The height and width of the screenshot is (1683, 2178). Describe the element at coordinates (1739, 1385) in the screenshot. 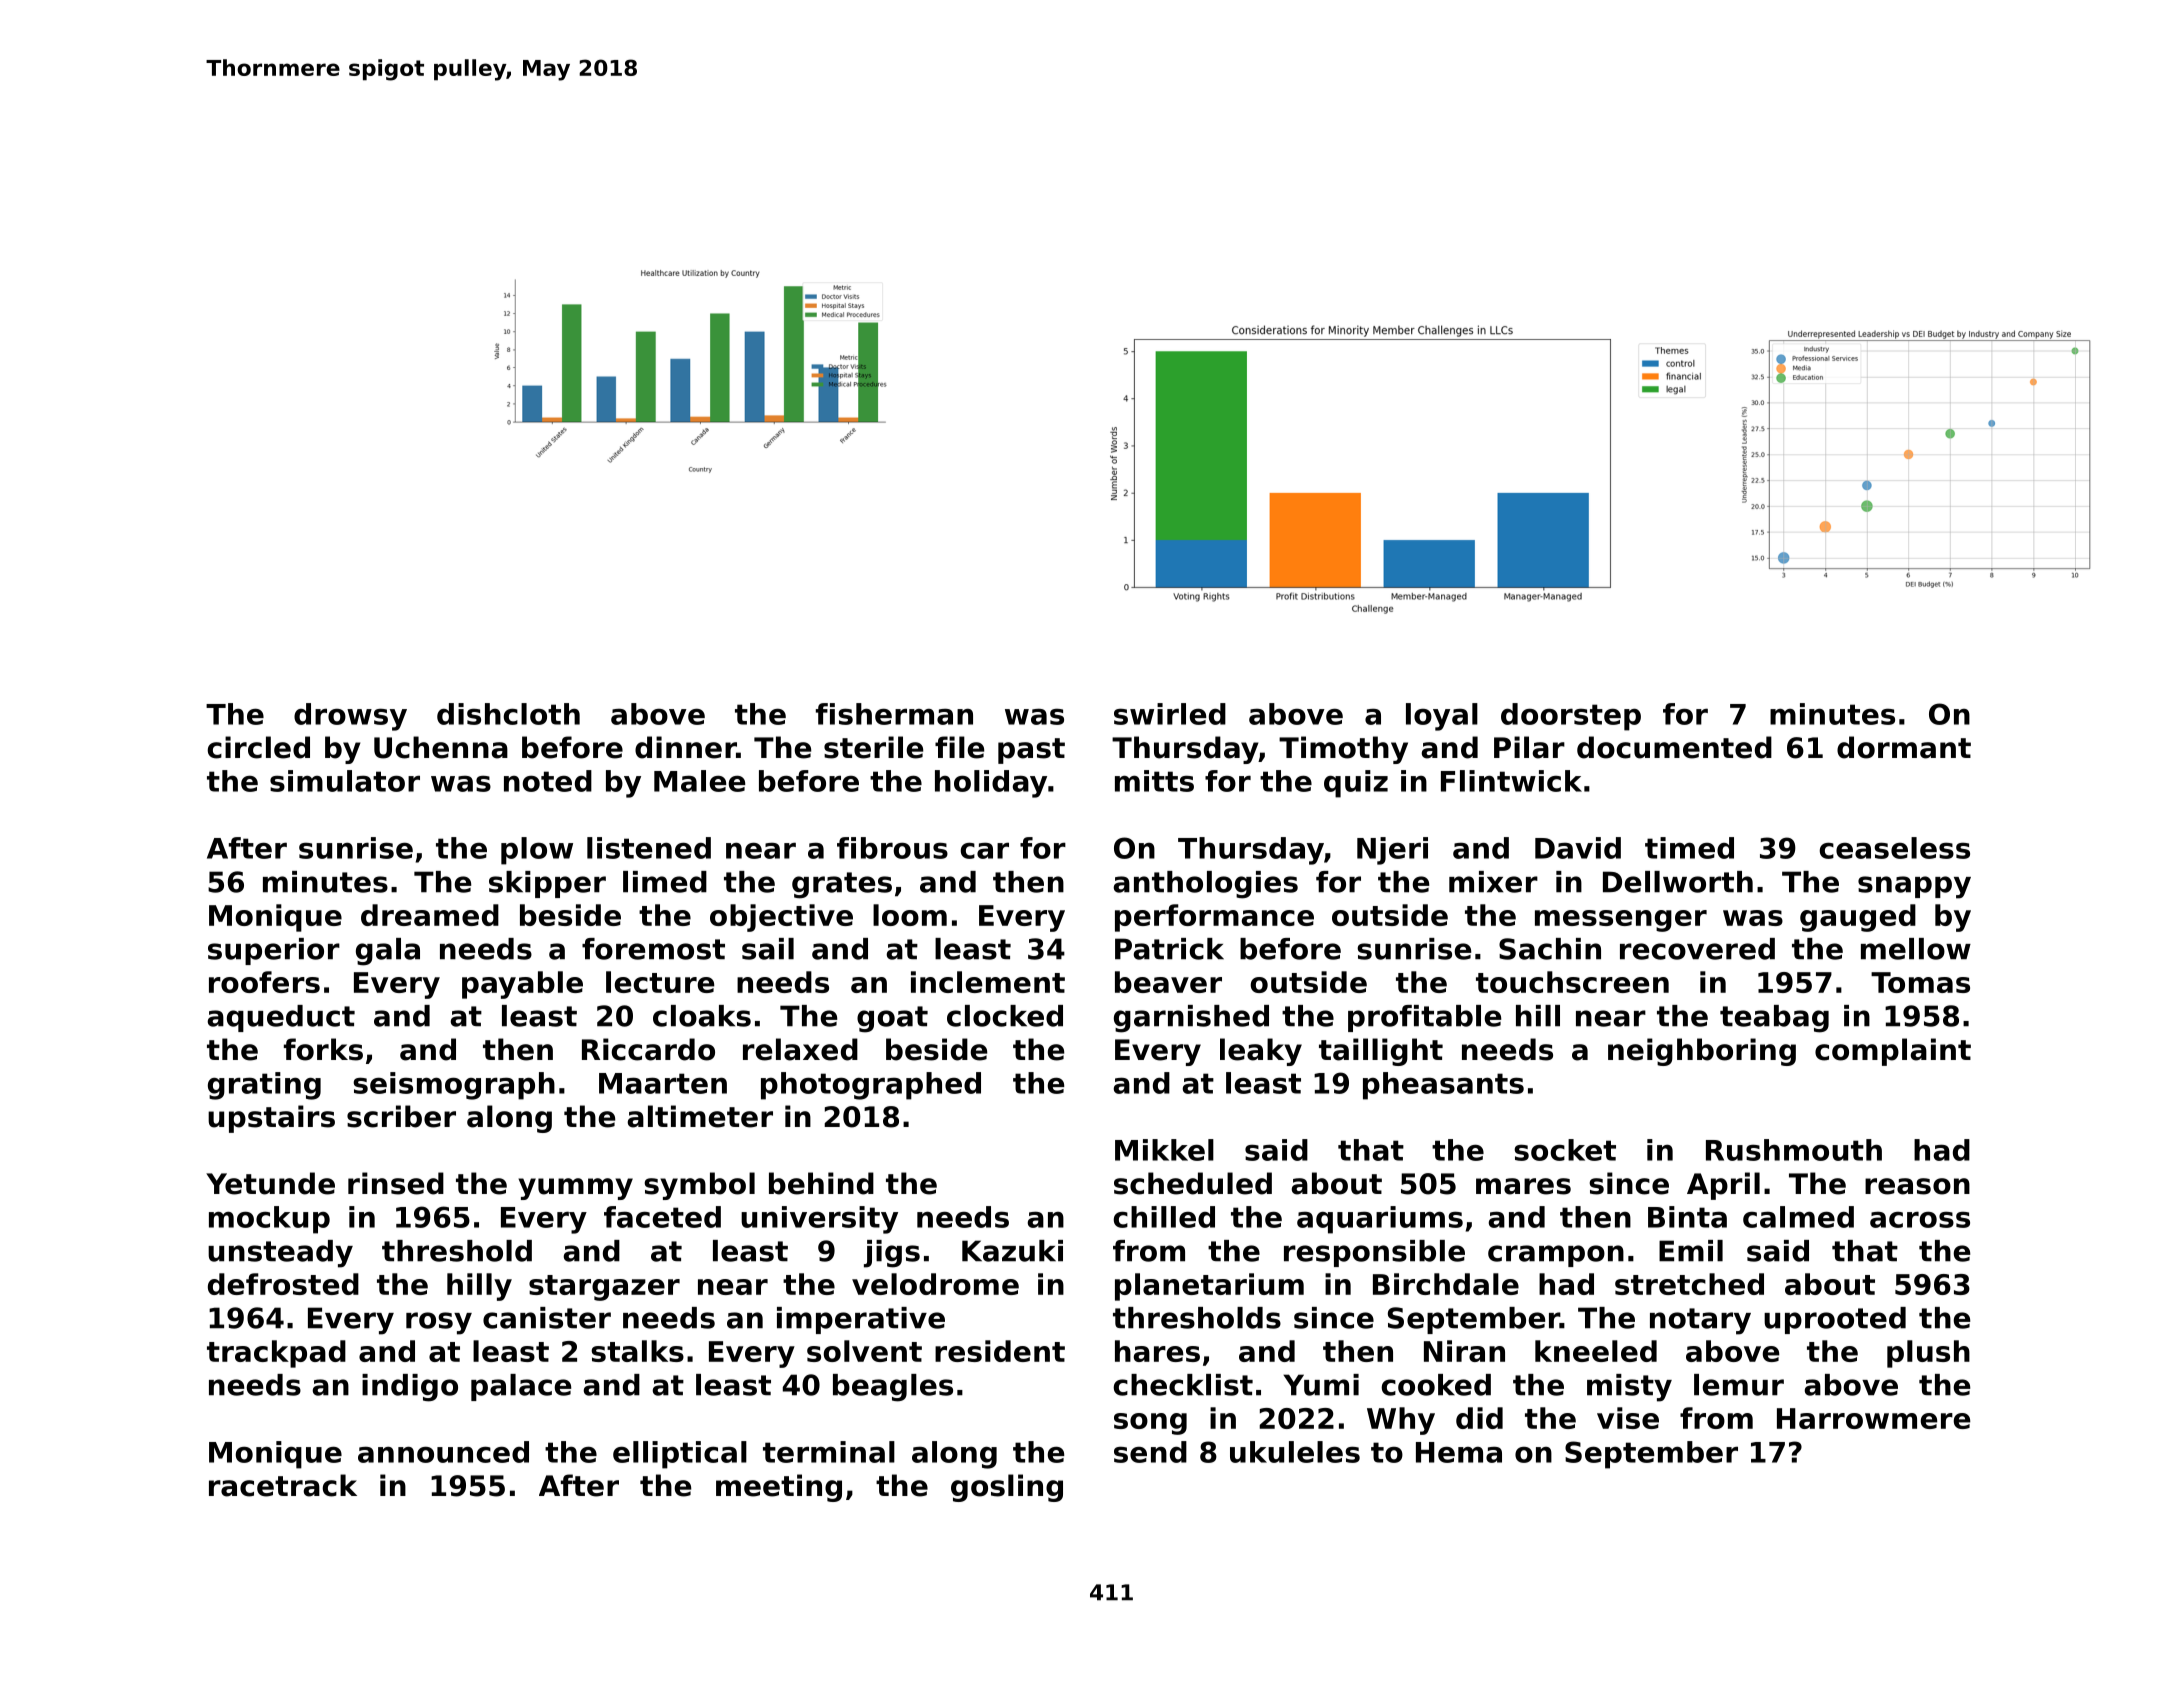

I see `lemur` at that location.
